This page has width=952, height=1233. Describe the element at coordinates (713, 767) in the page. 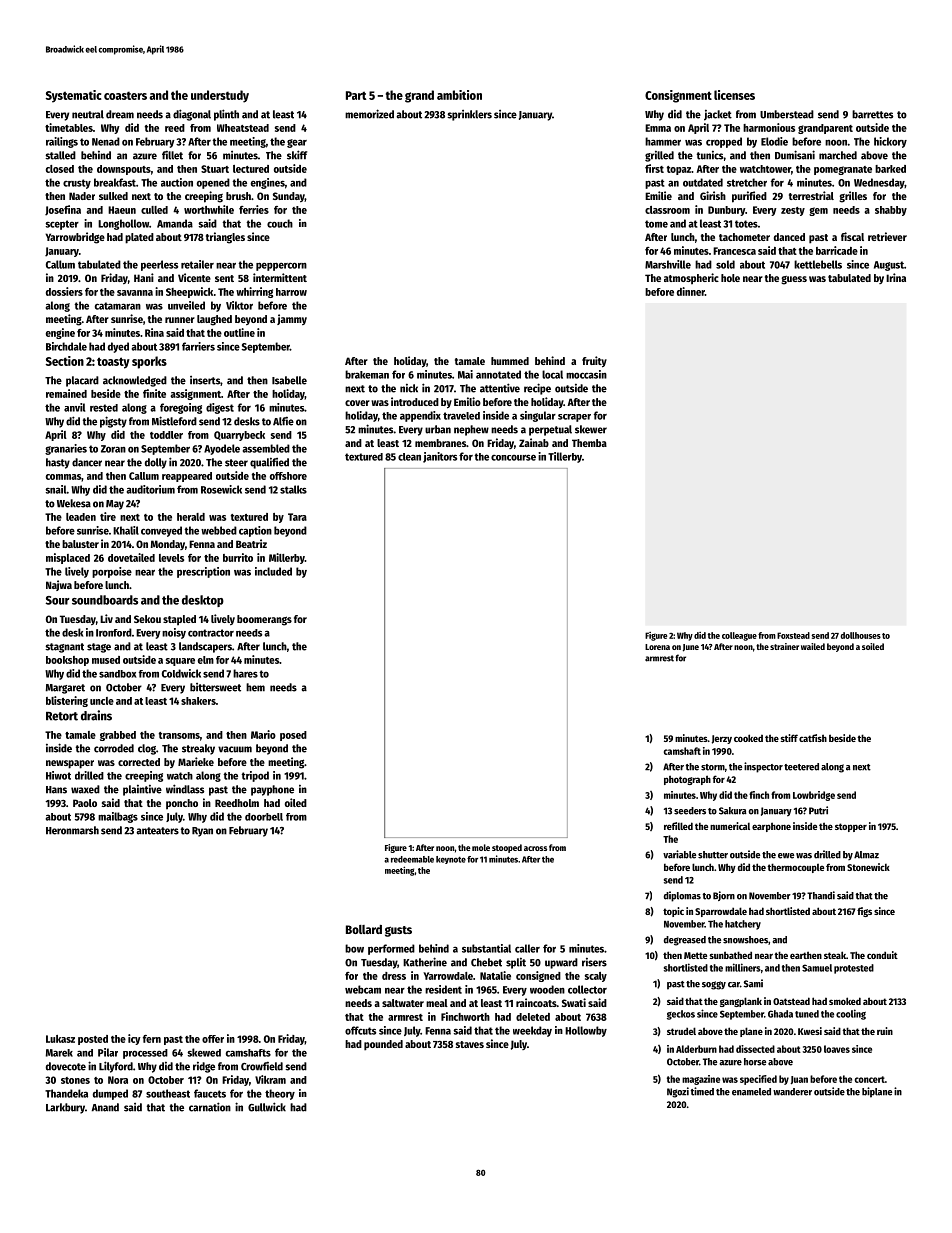

I see `storm` at that location.
